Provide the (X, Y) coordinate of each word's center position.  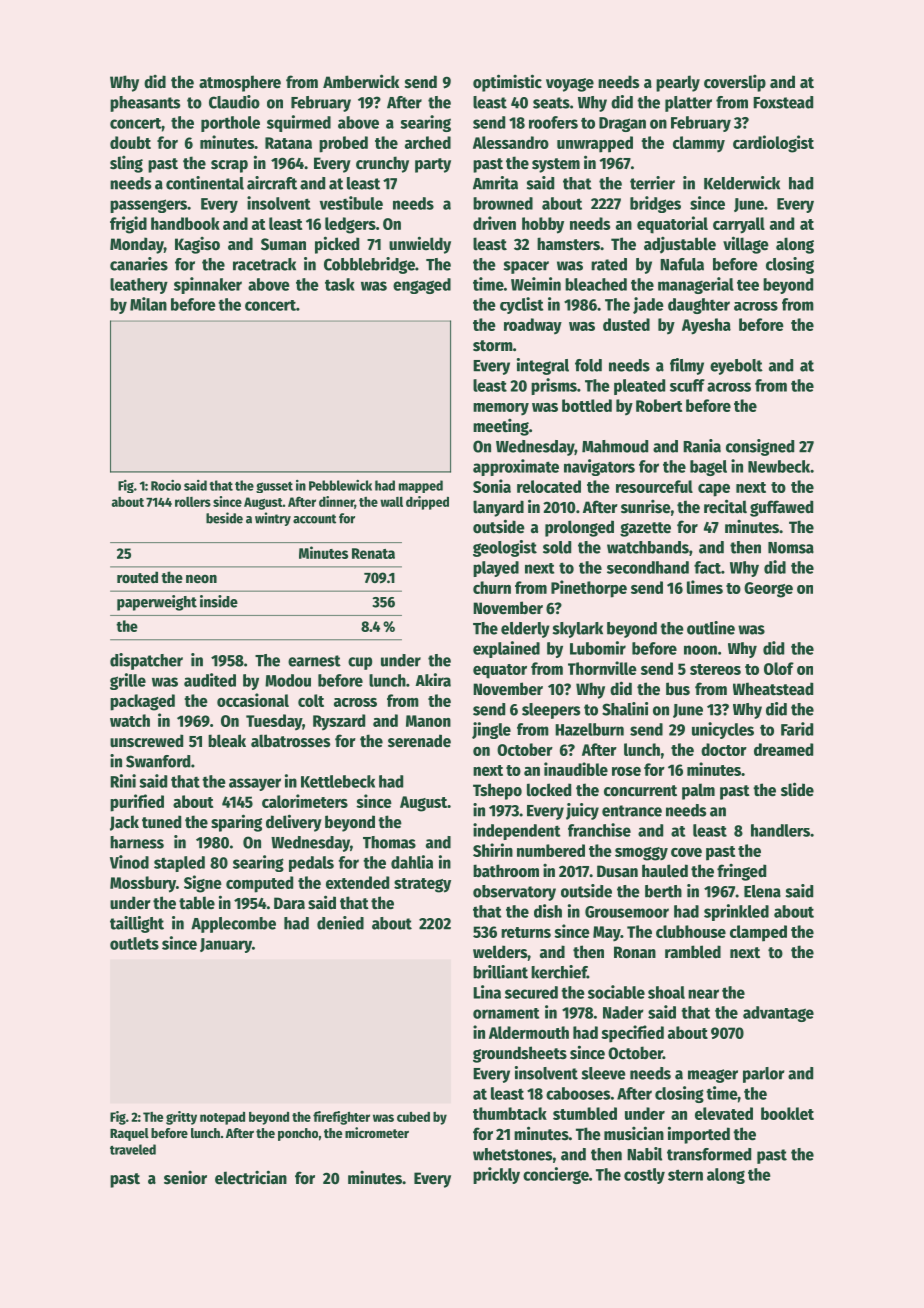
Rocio (166, 485)
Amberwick (361, 81)
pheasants (145, 104)
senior (185, 1177)
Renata (373, 553)
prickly (496, 1175)
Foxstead (783, 102)
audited (210, 680)
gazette (645, 529)
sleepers (551, 711)
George (768, 590)
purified (137, 803)
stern (685, 1175)
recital (725, 506)
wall (391, 502)
